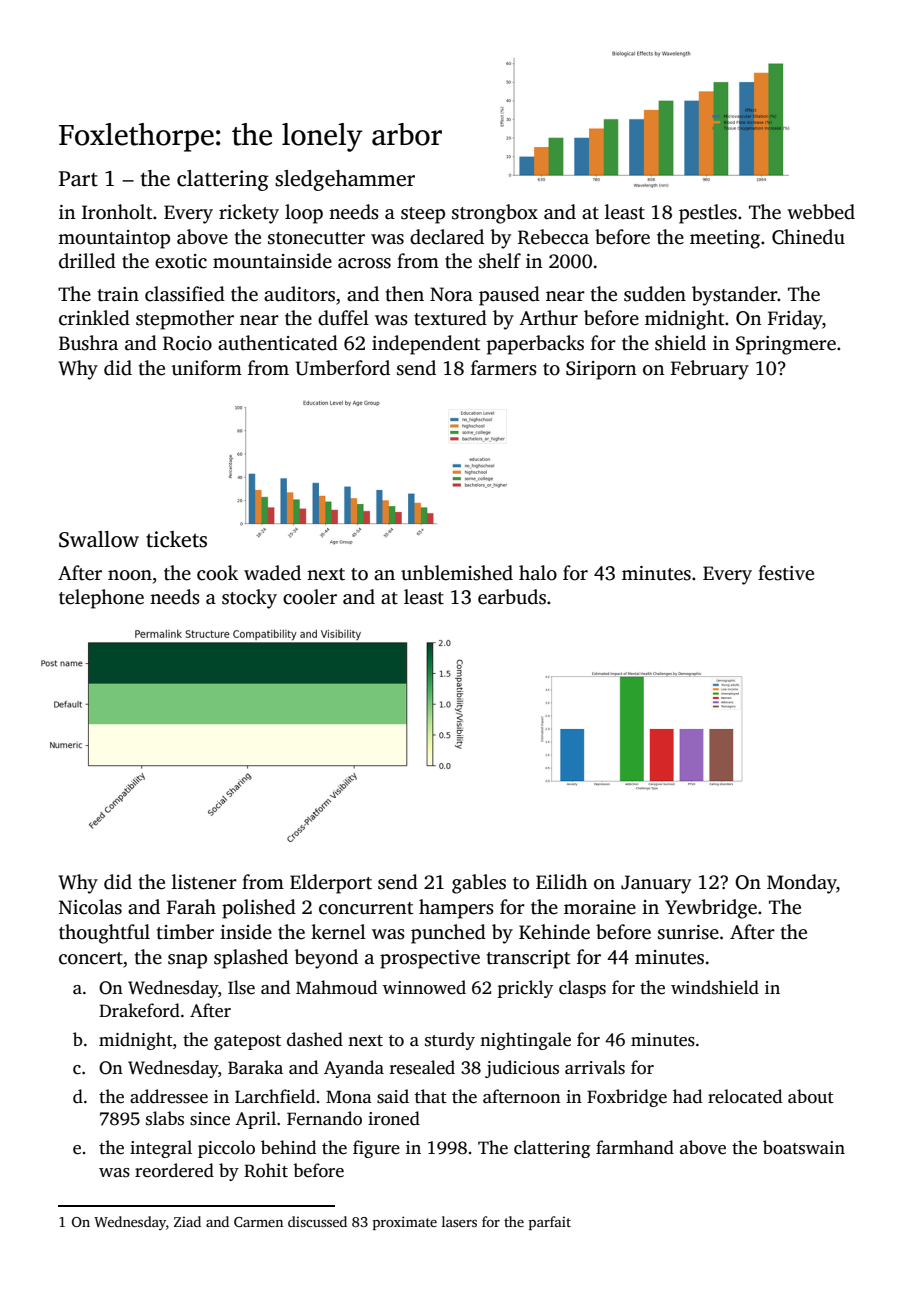  What do you see at coordinates (688, 932) in the image?
I see `sunrise` at bounding box center [688, 932].
